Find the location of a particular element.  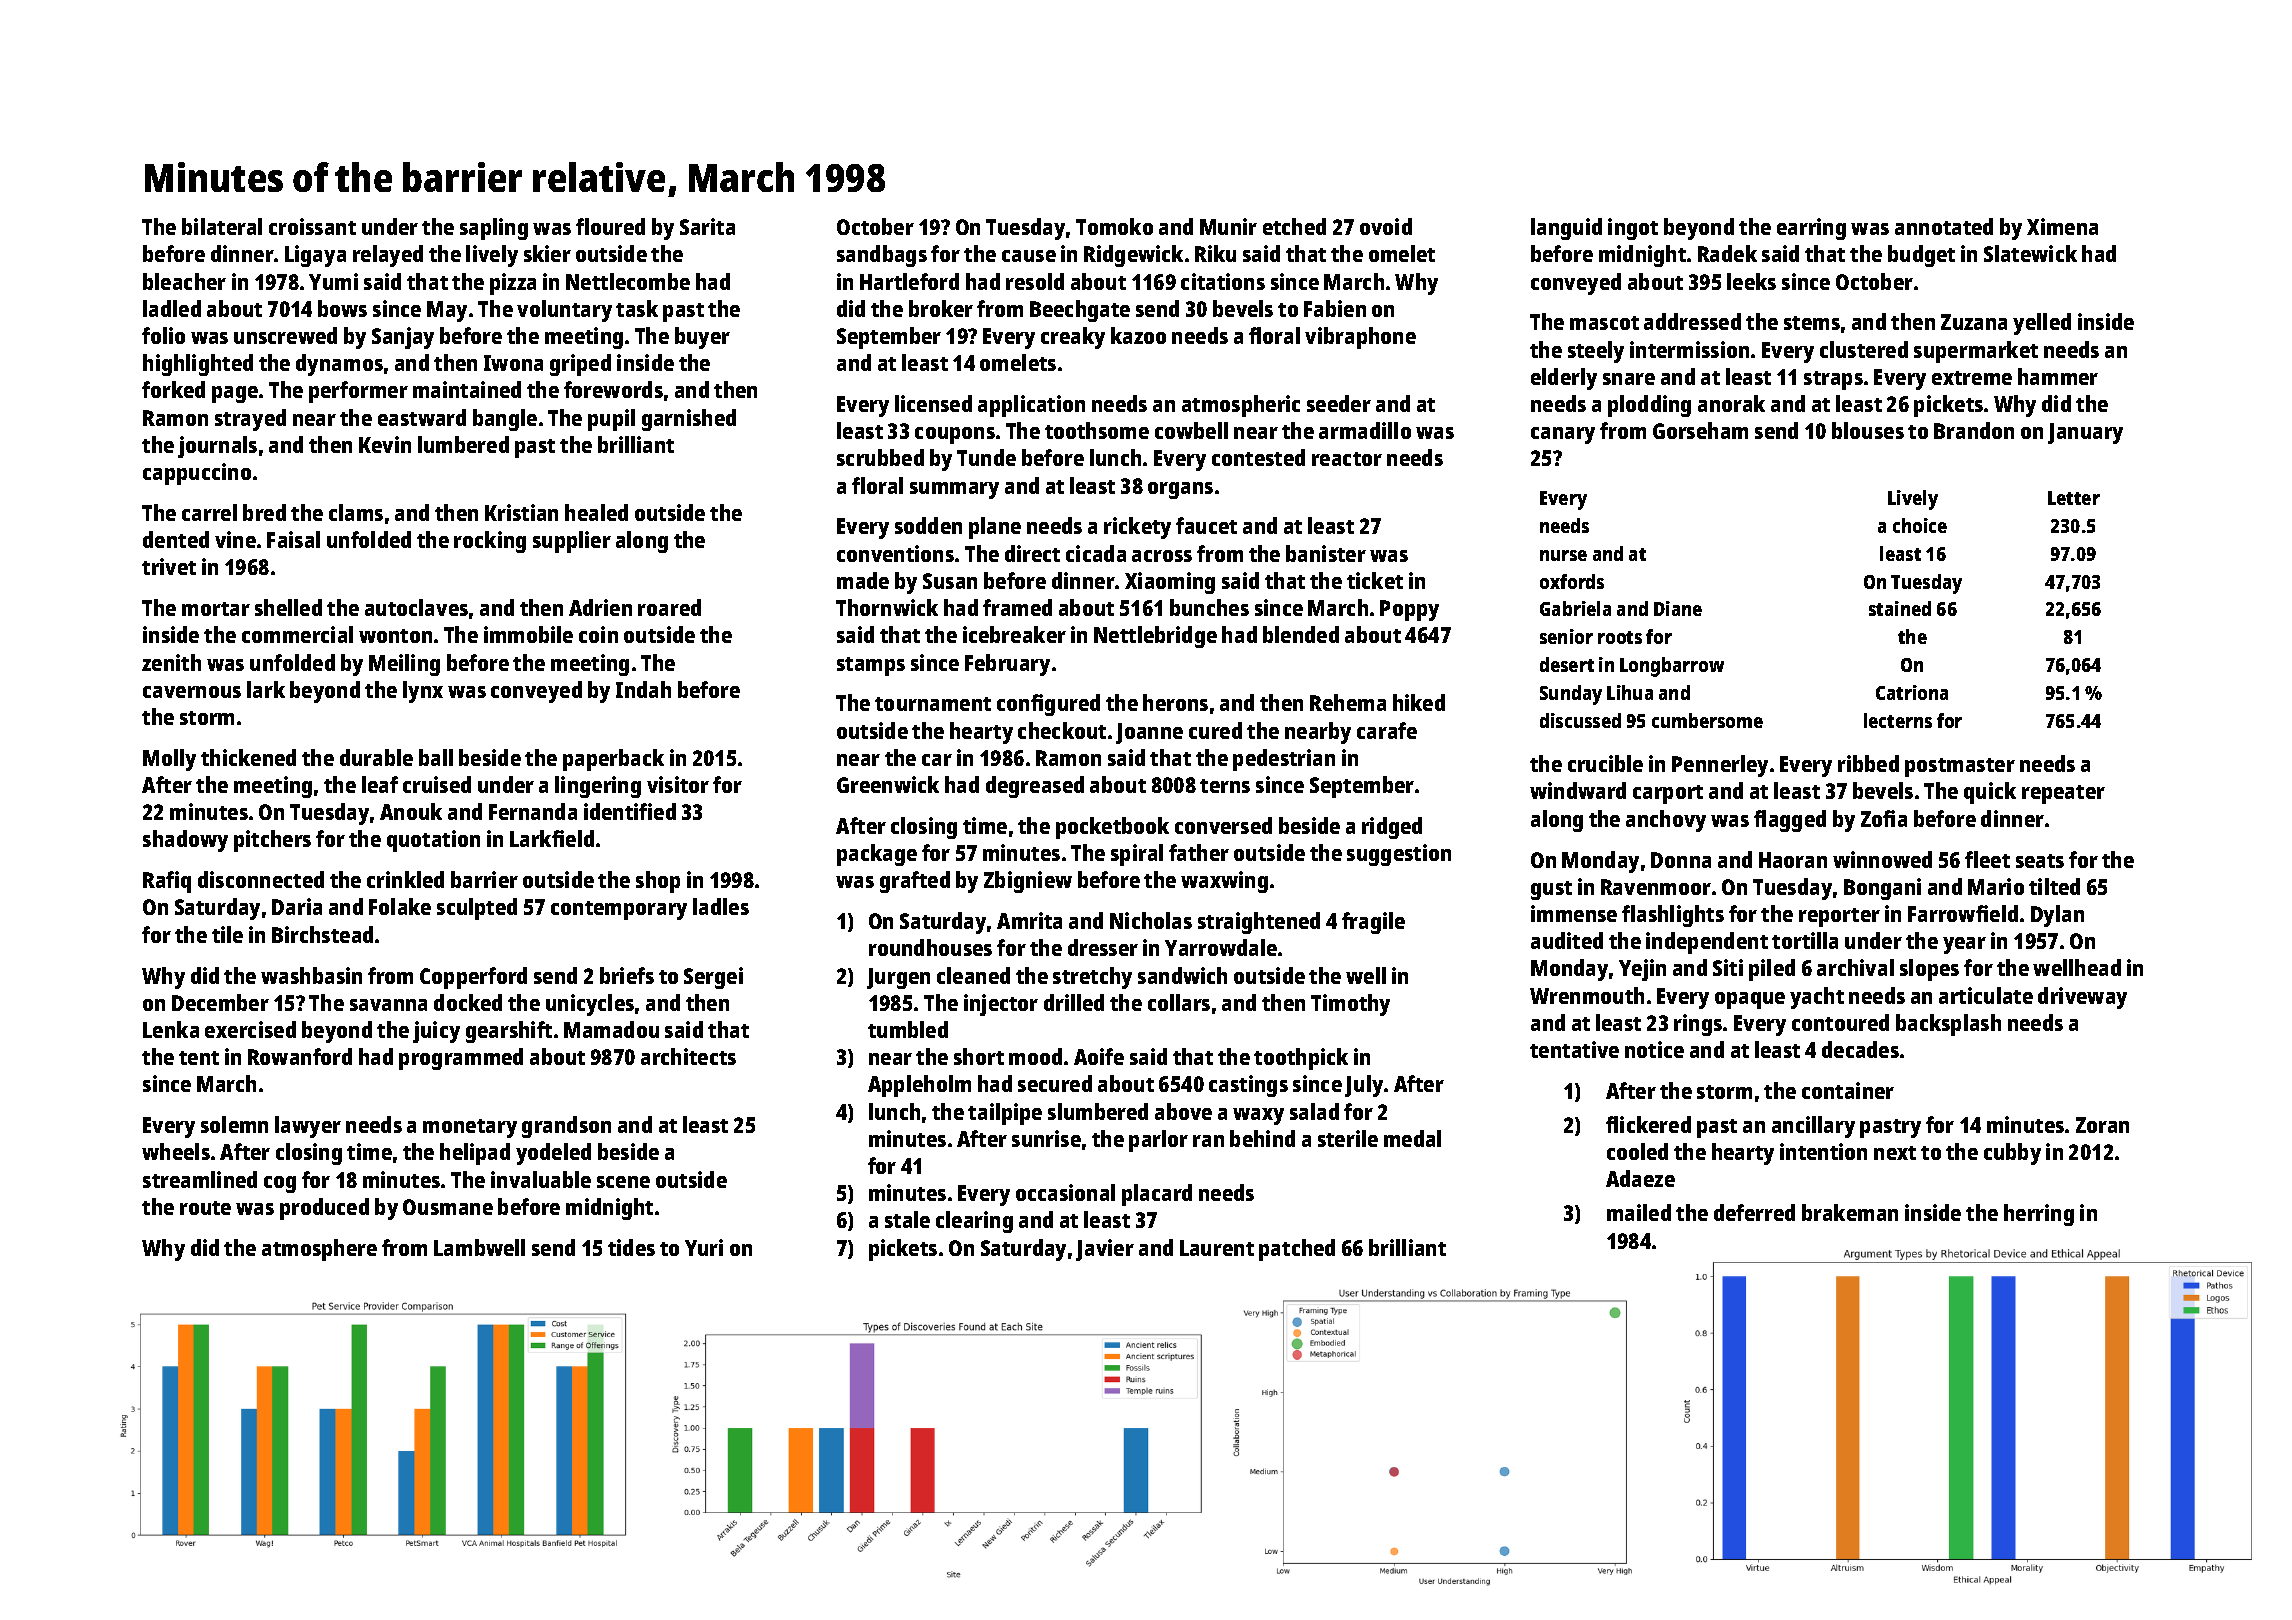

patched is located at coordinates (1297, 1250).
